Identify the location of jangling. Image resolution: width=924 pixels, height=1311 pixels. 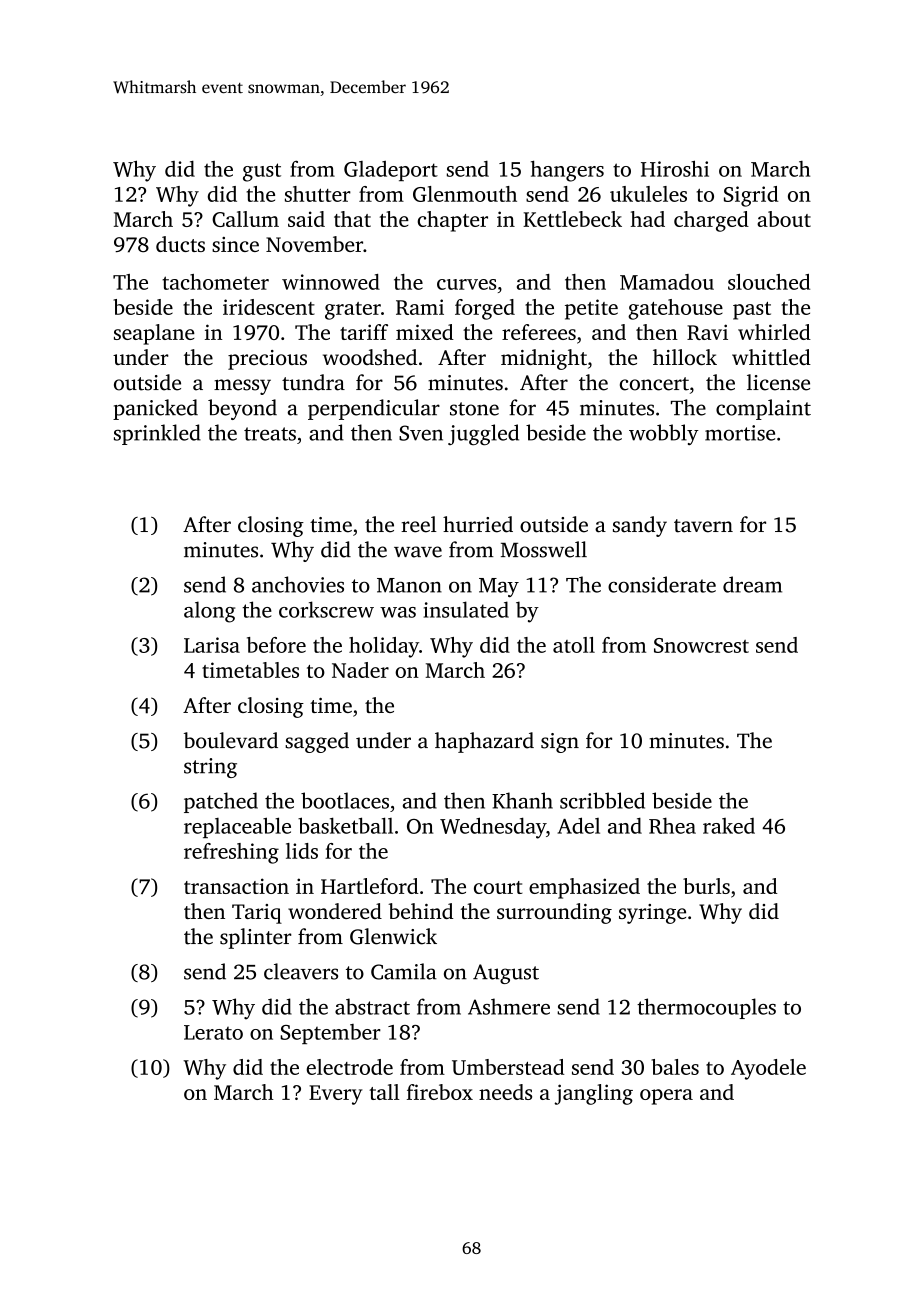
(593, 1094).
